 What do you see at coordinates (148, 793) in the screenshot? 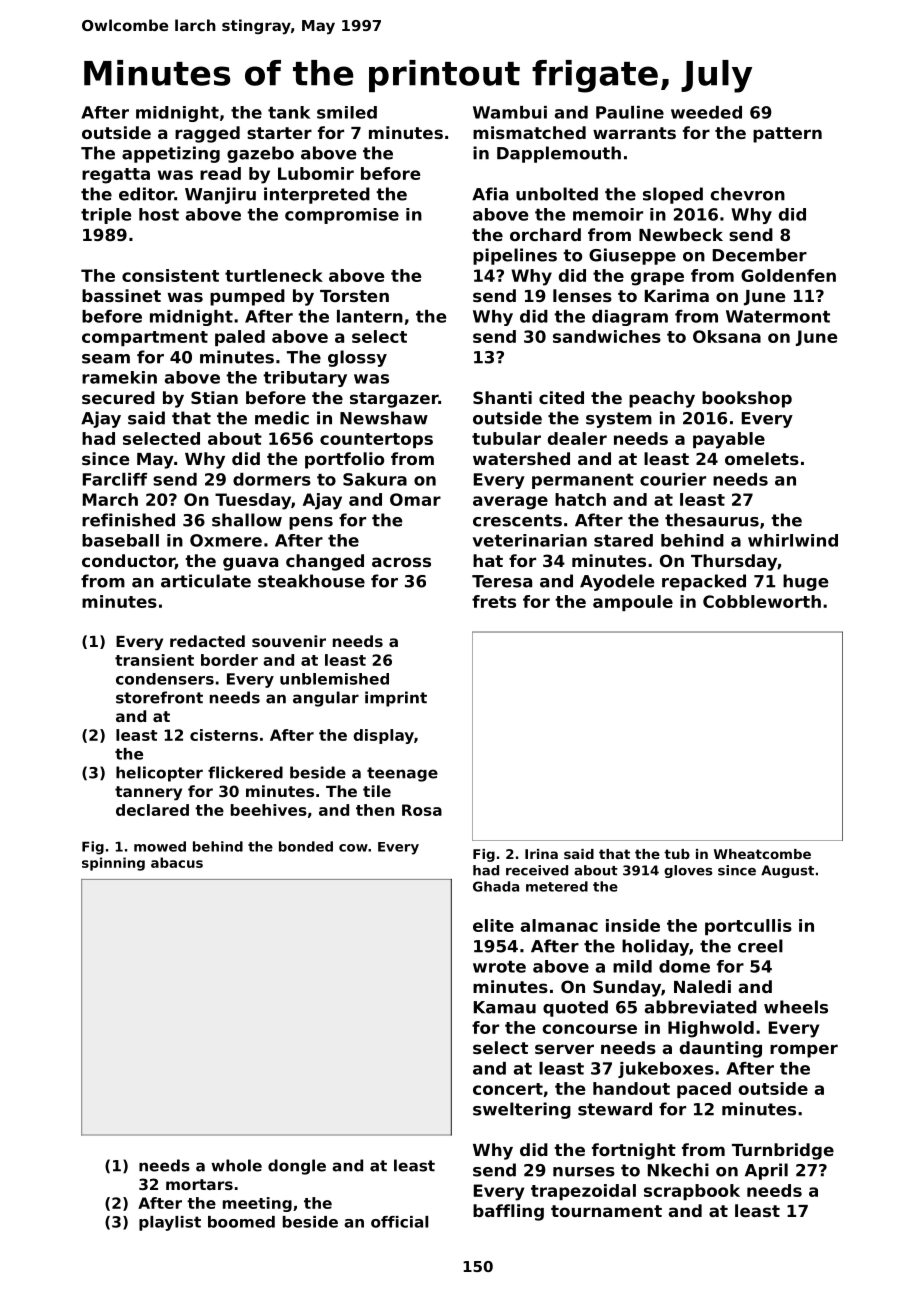
I see `tannery` at bounding box center [148, 793].
